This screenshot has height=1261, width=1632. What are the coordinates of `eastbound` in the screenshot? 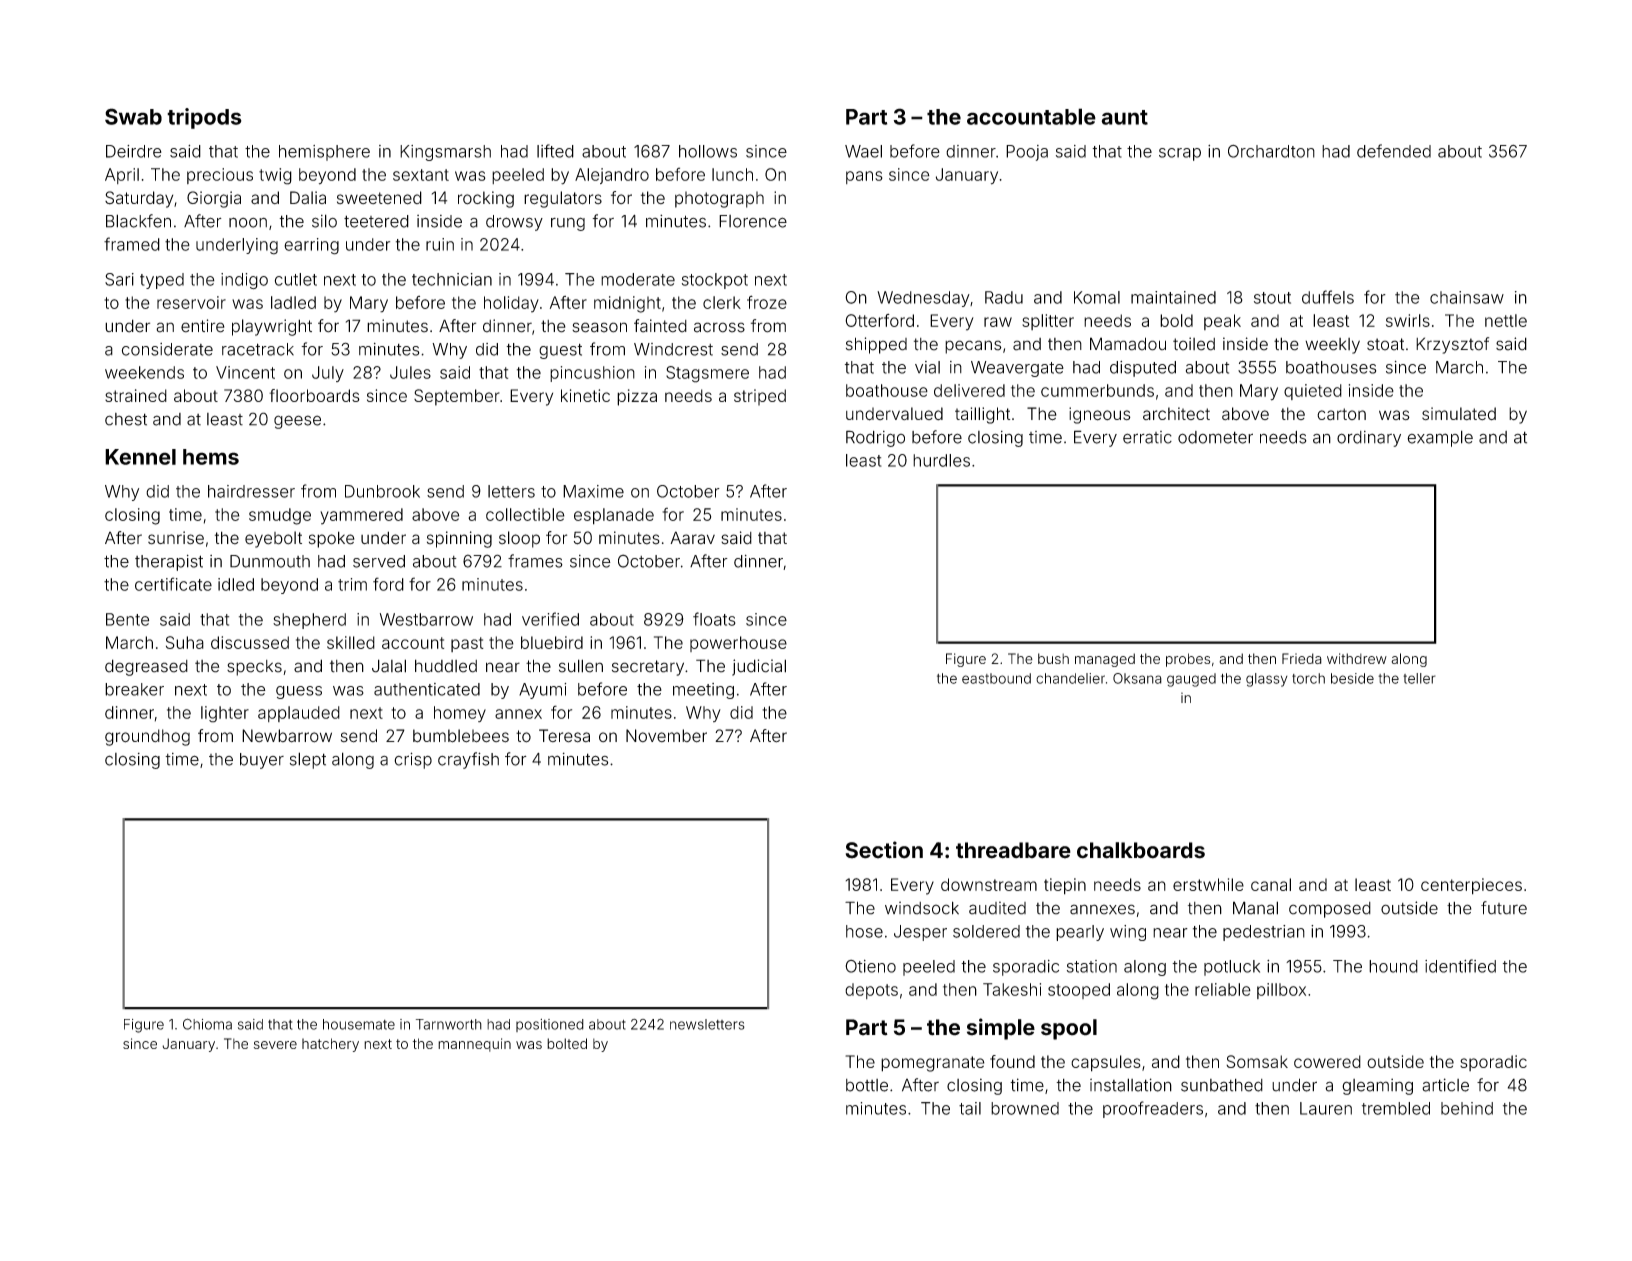 It's located at (996, 678).
